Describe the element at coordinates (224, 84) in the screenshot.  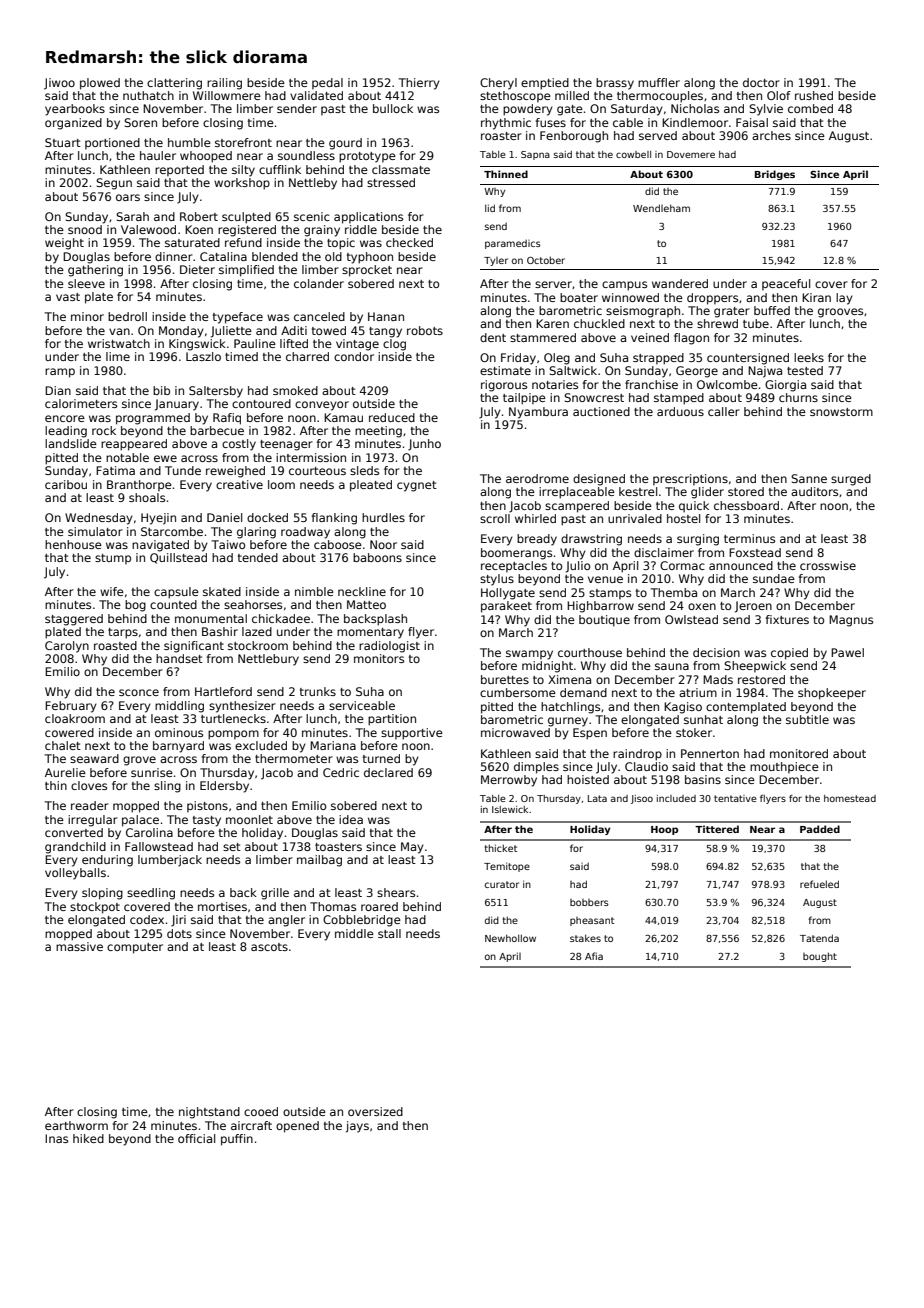
I see `railing` at that location.
